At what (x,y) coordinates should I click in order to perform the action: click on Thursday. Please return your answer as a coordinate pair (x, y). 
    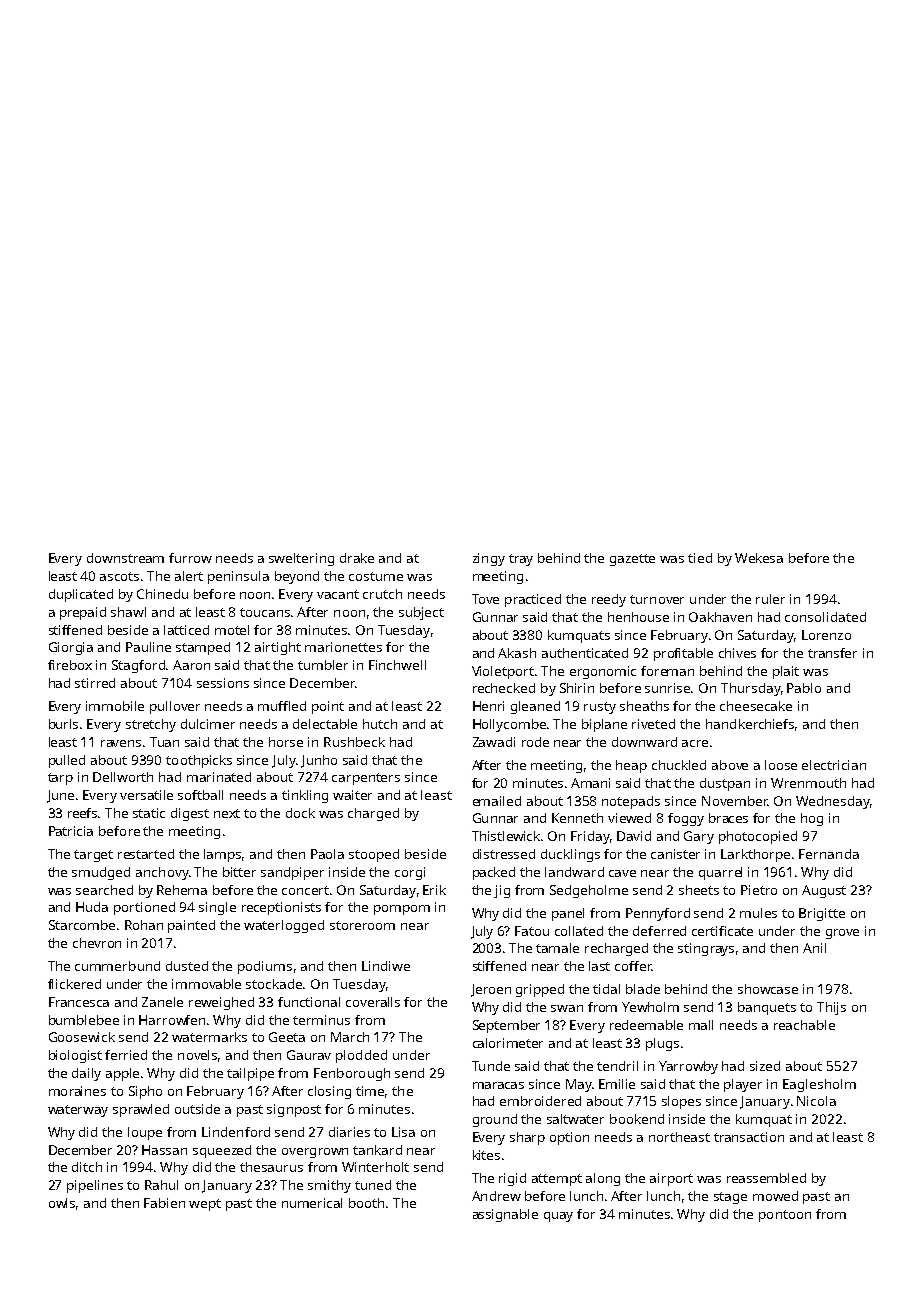
    Looking at the image, I should click on (750, 689).
